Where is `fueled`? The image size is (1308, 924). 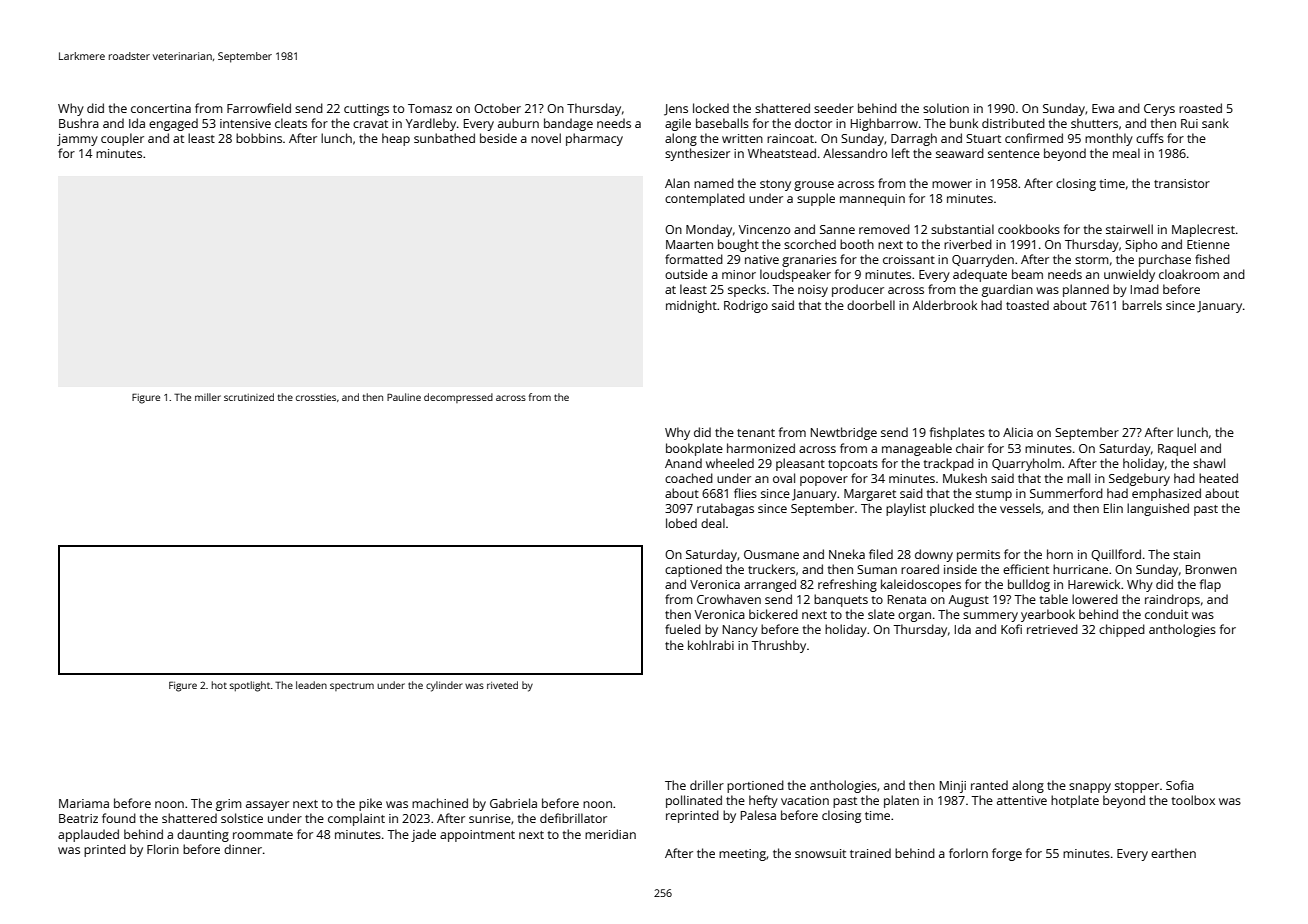 fueled is located at coordinates (683, 629).
